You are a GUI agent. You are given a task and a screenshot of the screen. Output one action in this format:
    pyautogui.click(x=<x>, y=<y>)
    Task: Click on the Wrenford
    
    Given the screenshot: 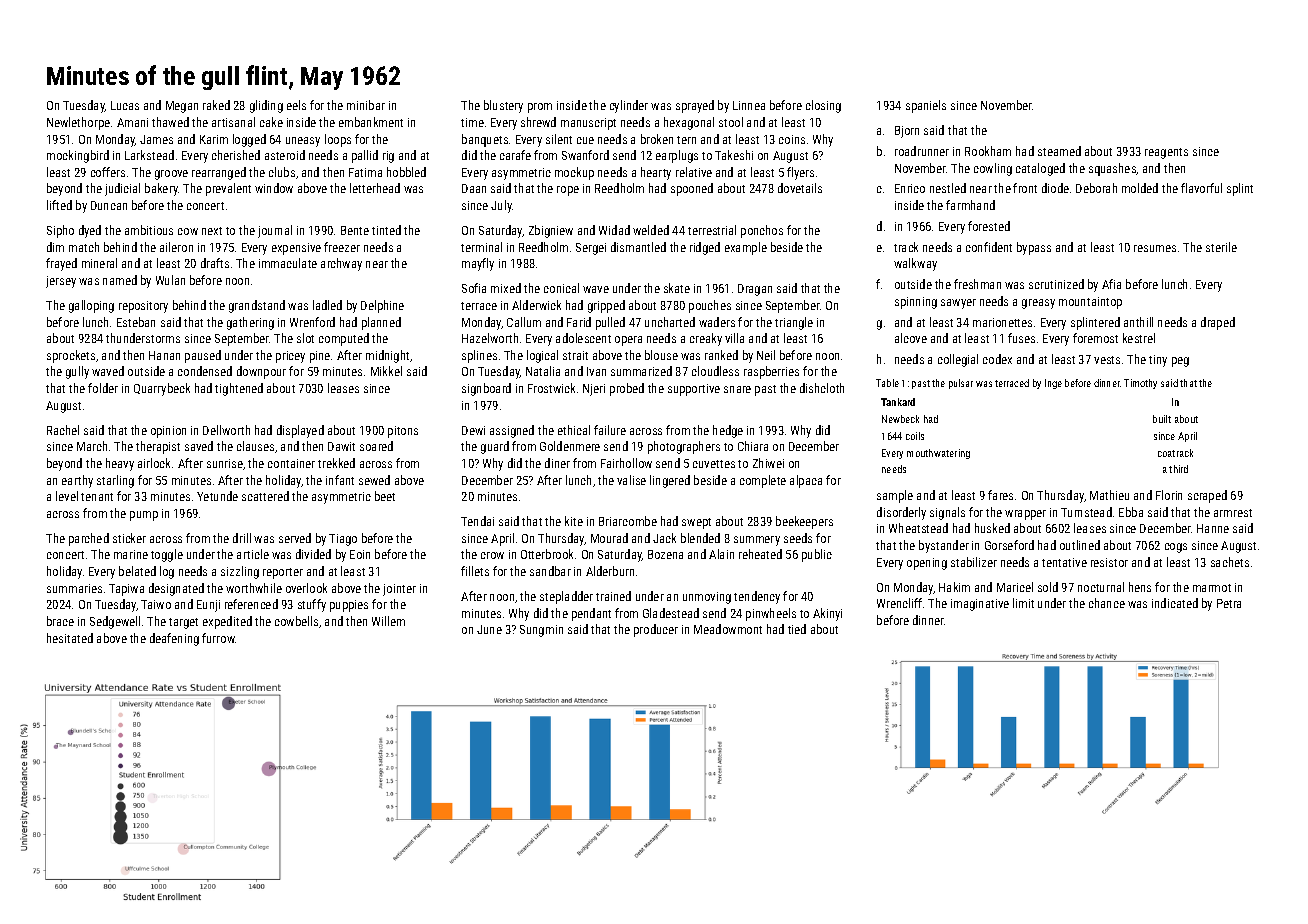 What is the action you would take?
    pyautogui.click(x=312, y=322)
